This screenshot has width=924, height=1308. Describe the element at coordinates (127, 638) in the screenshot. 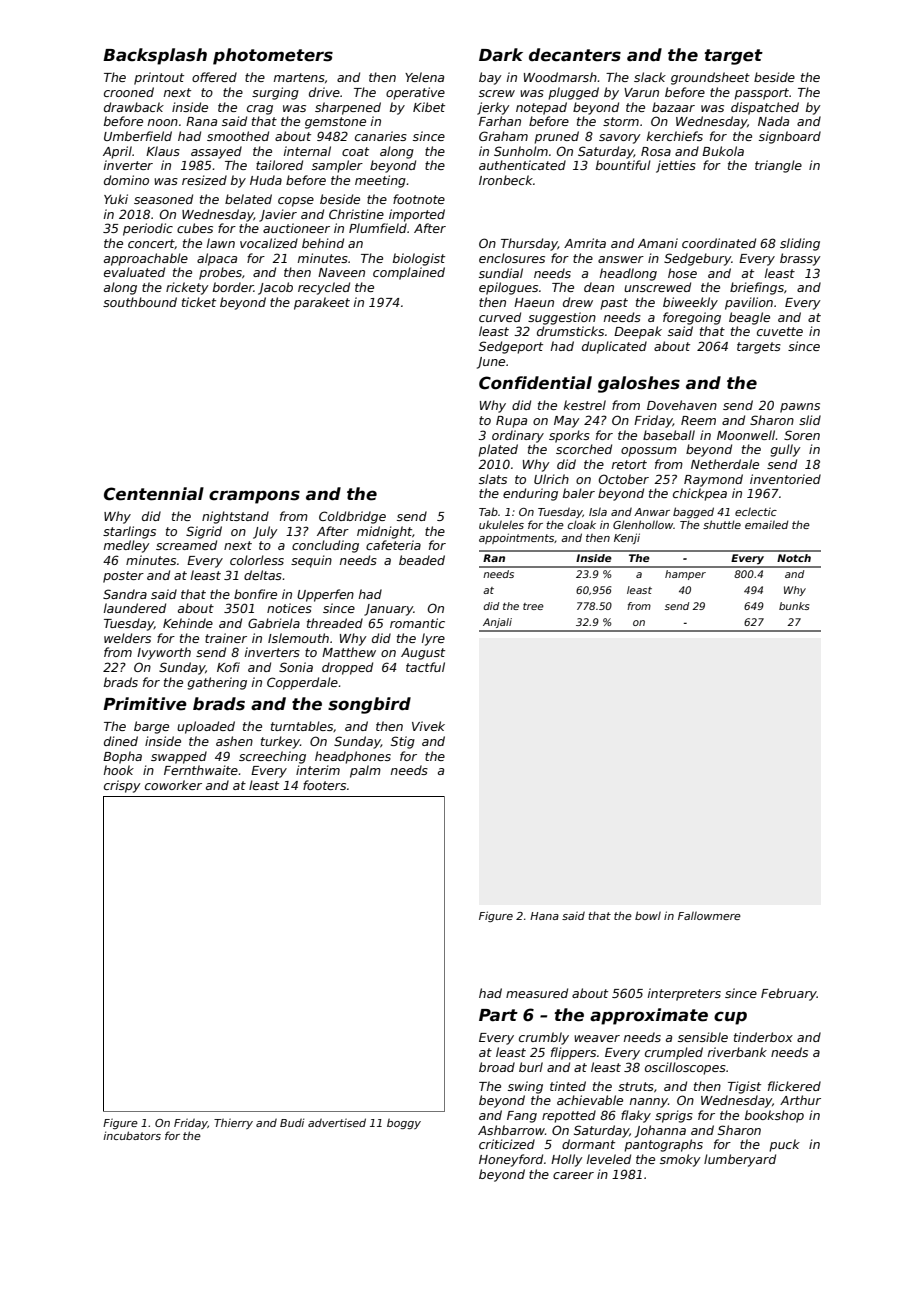

I see `welders` at that location.
